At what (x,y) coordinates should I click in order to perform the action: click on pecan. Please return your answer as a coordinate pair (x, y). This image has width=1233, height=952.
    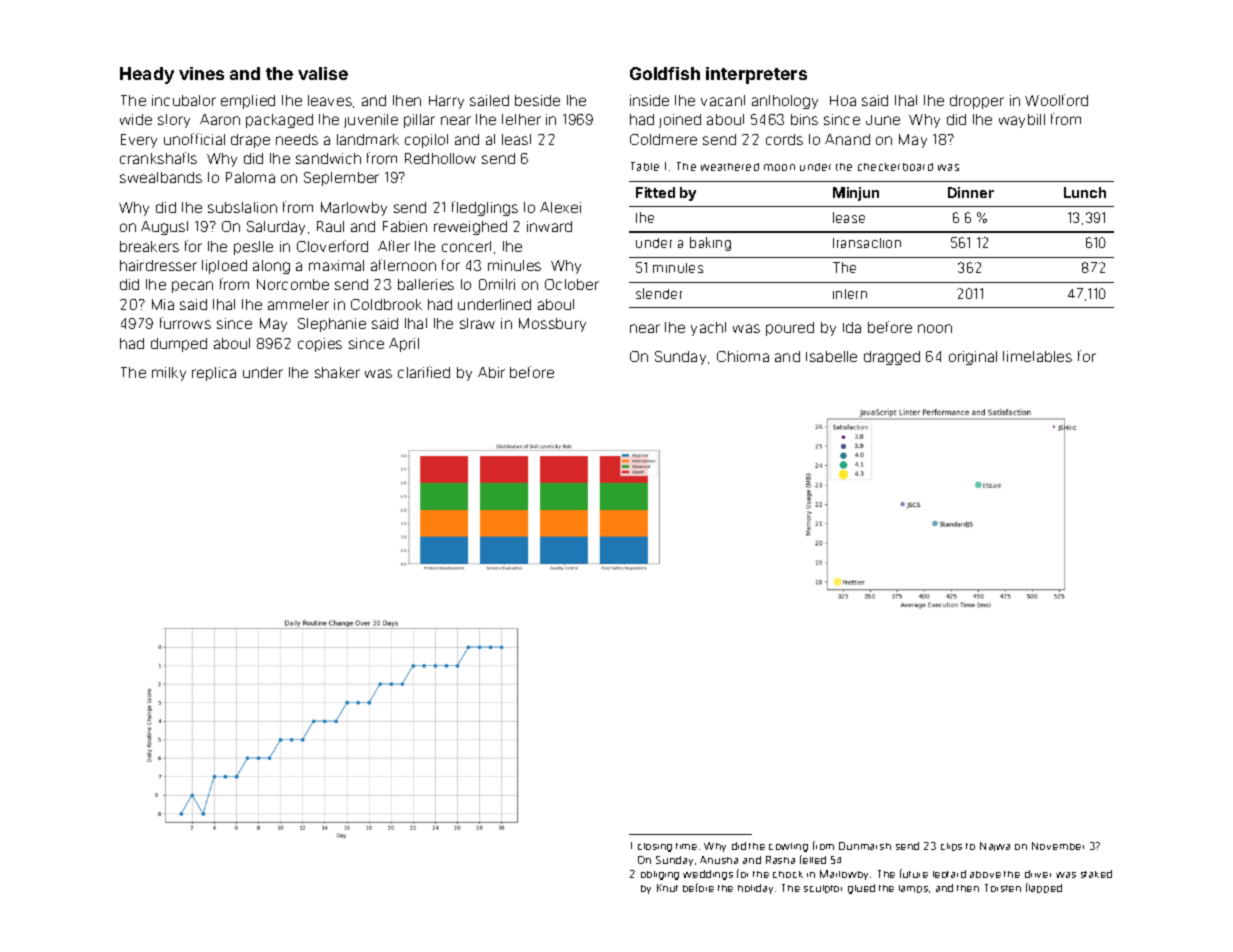
    Looking at the image, I should click on (192, 287).
